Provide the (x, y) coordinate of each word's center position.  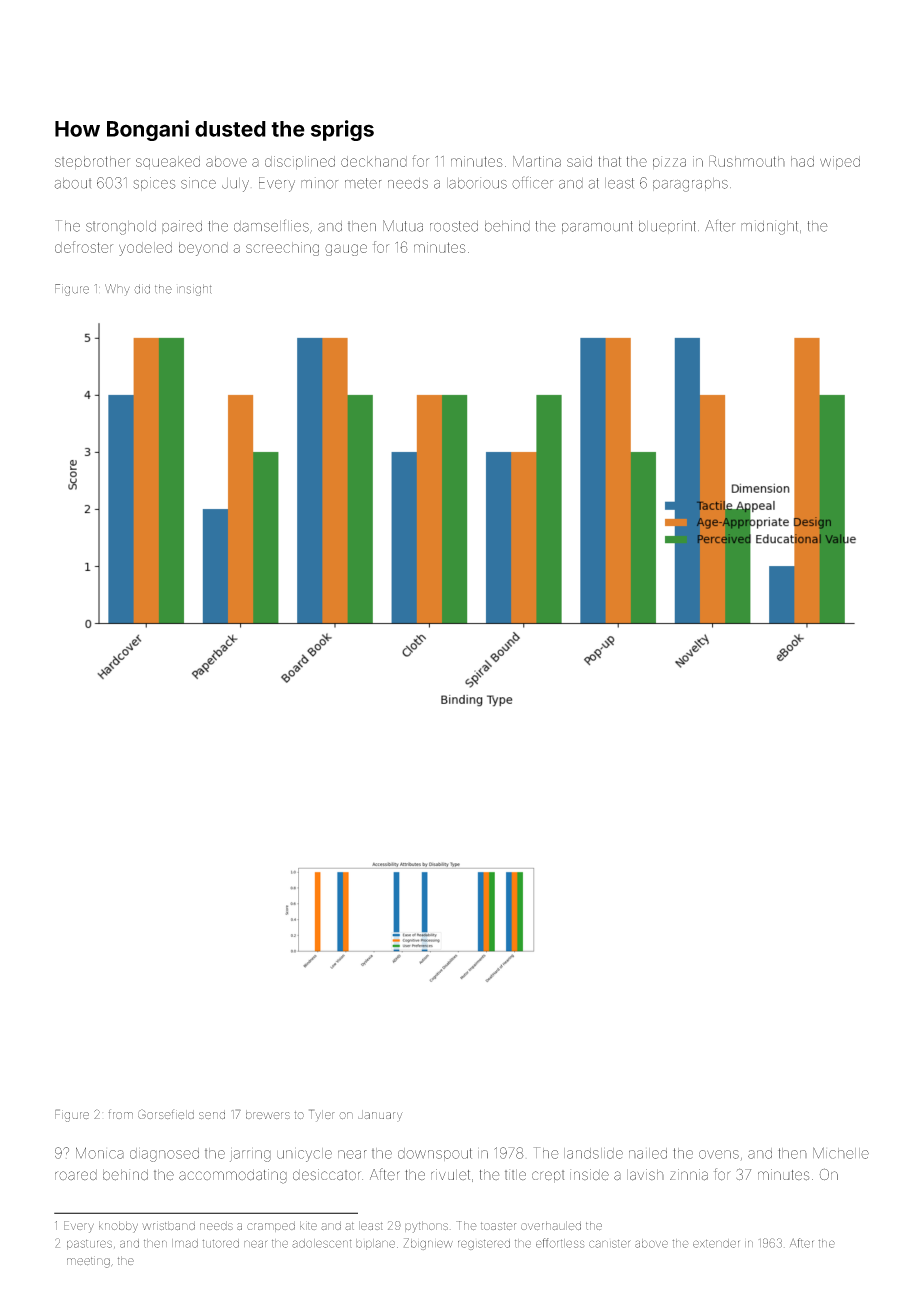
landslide (593, 1153)
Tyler (322, 1115)
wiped (840, 162)
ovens (719, 1154)
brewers (268, 1114)
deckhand (374, 161)
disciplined (300, 162)
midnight (769, 227)
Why (117, 290)
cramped (271, 1226)
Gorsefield (166, 1114)
